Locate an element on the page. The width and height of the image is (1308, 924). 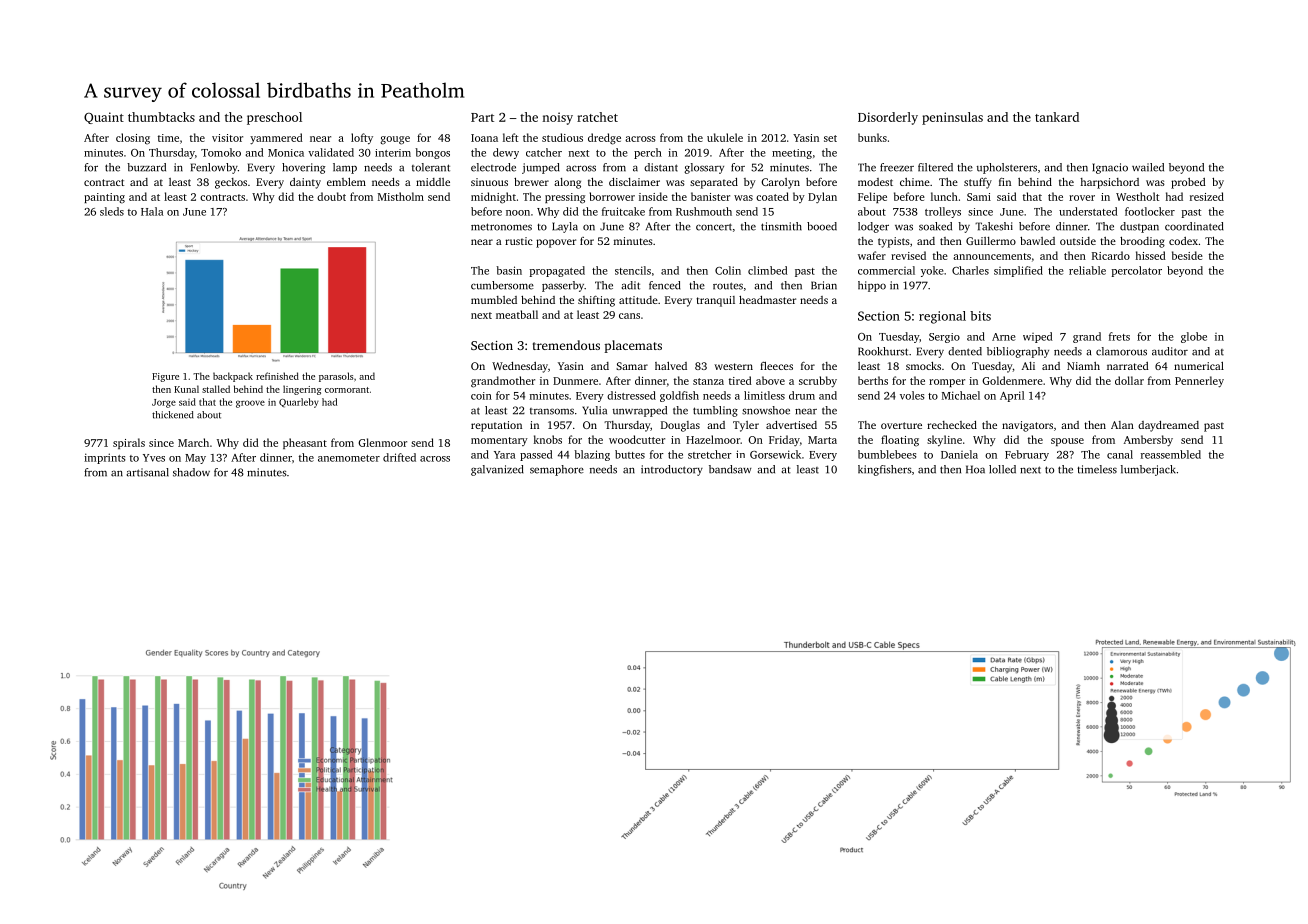
Jorge is located at coordinates (164, 403).
